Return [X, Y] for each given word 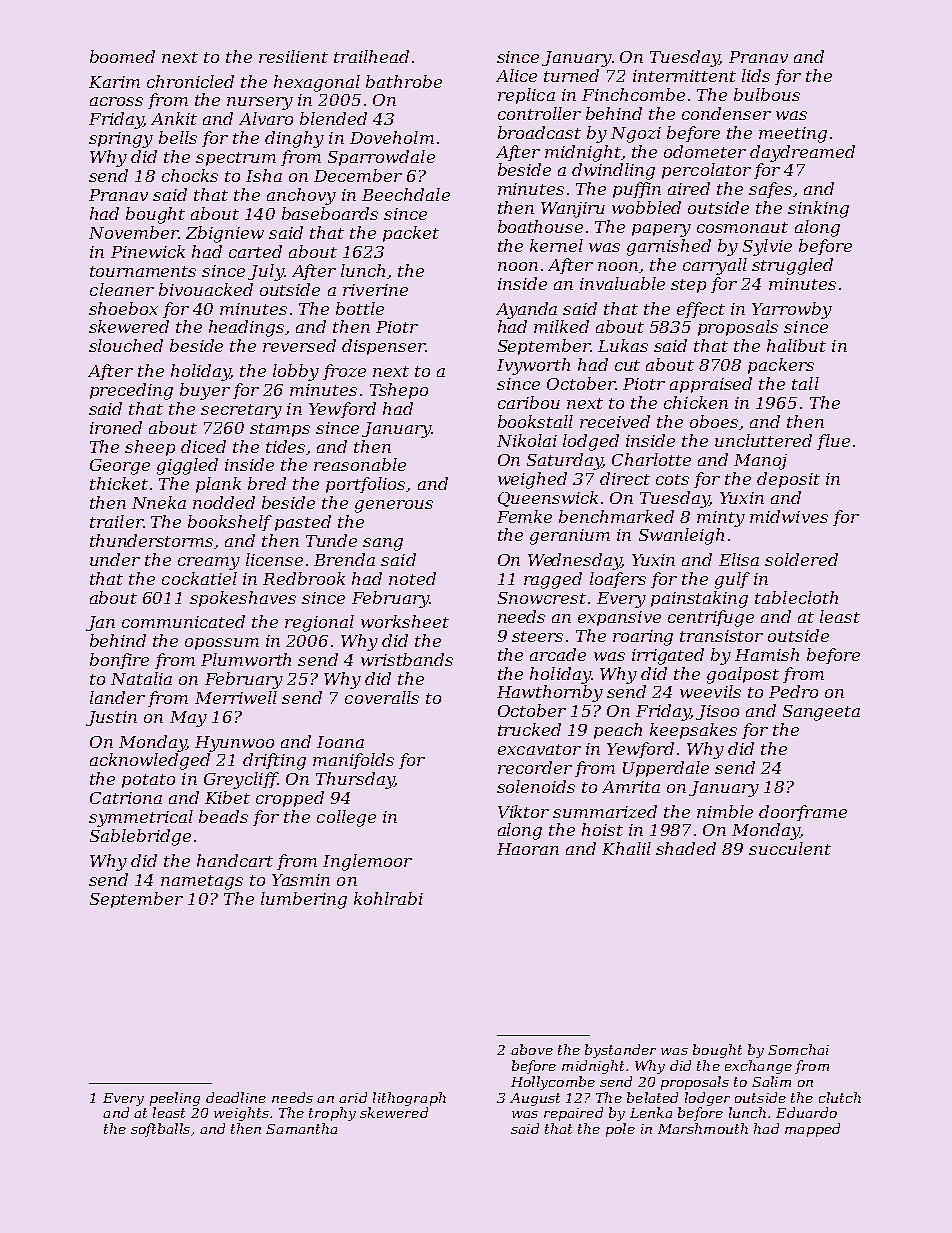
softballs [160, 1130]
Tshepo [399, 391]
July [266, 272]
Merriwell [236, 697]
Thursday [355, 780]
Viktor [523, 811]
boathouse [540, 226]
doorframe [803, 813]
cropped [290, 799]
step [688, 286]
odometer [705, 151]
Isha [264, 175]
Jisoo [717, 712]
